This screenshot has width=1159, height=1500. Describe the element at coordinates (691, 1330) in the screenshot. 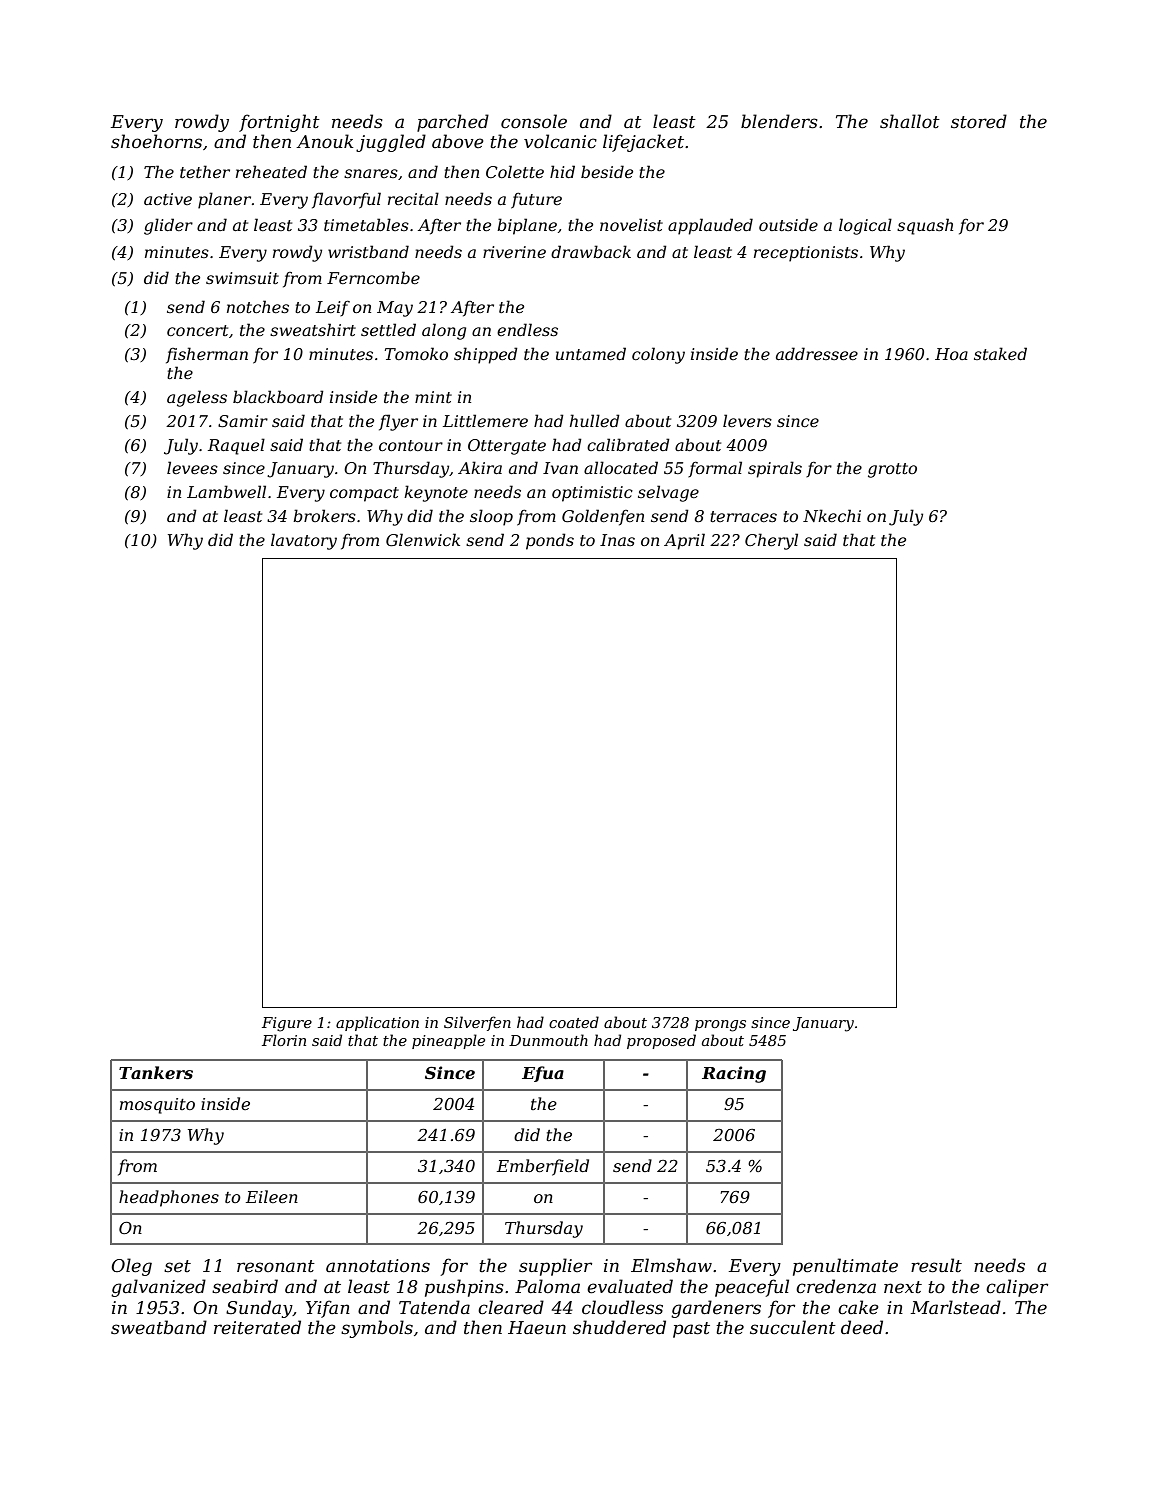

I see `past` at that location.
